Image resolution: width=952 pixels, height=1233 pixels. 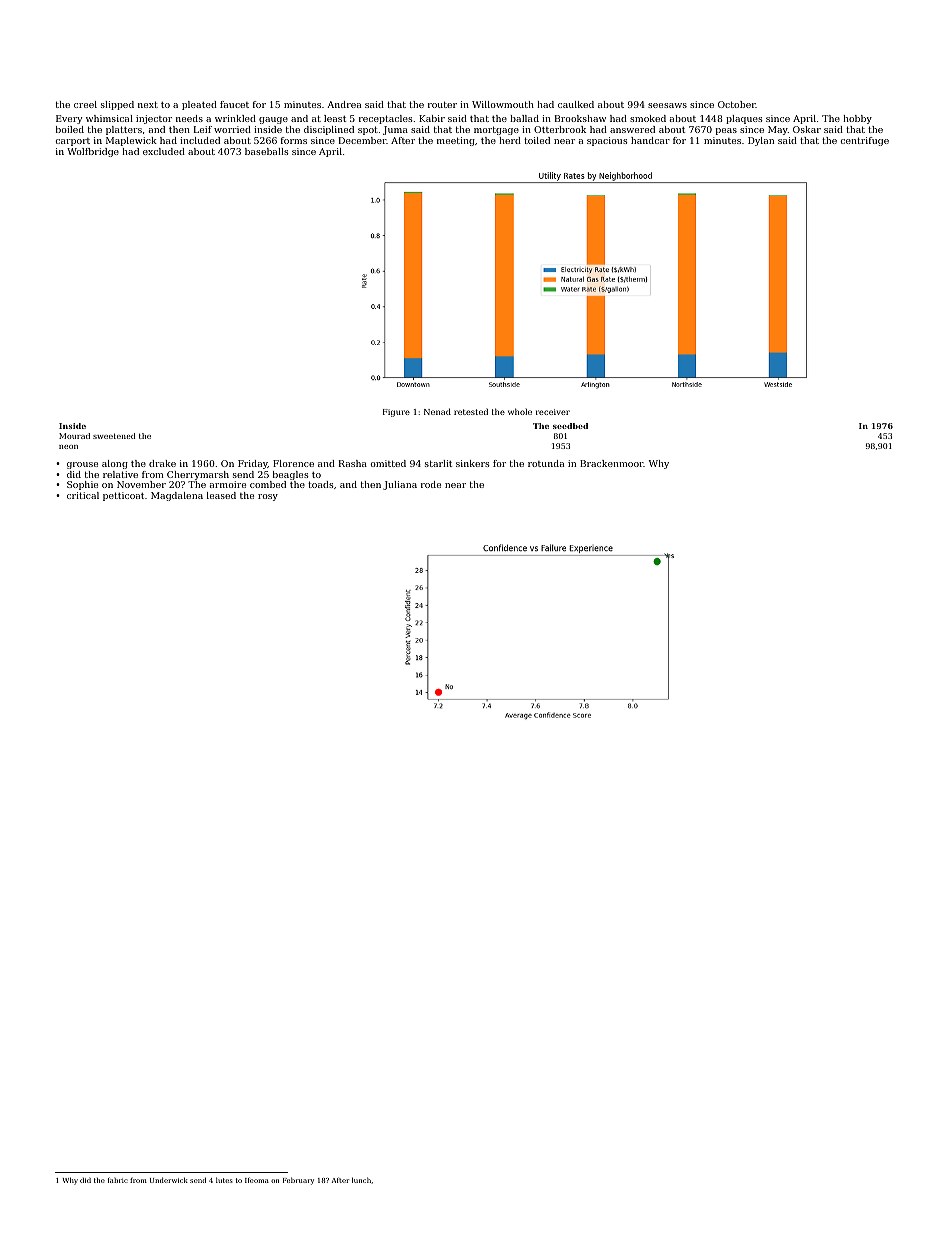 What do you see at coordinates (321, 484) in the page?
I see `toads` at bounding box center [321, 484].
